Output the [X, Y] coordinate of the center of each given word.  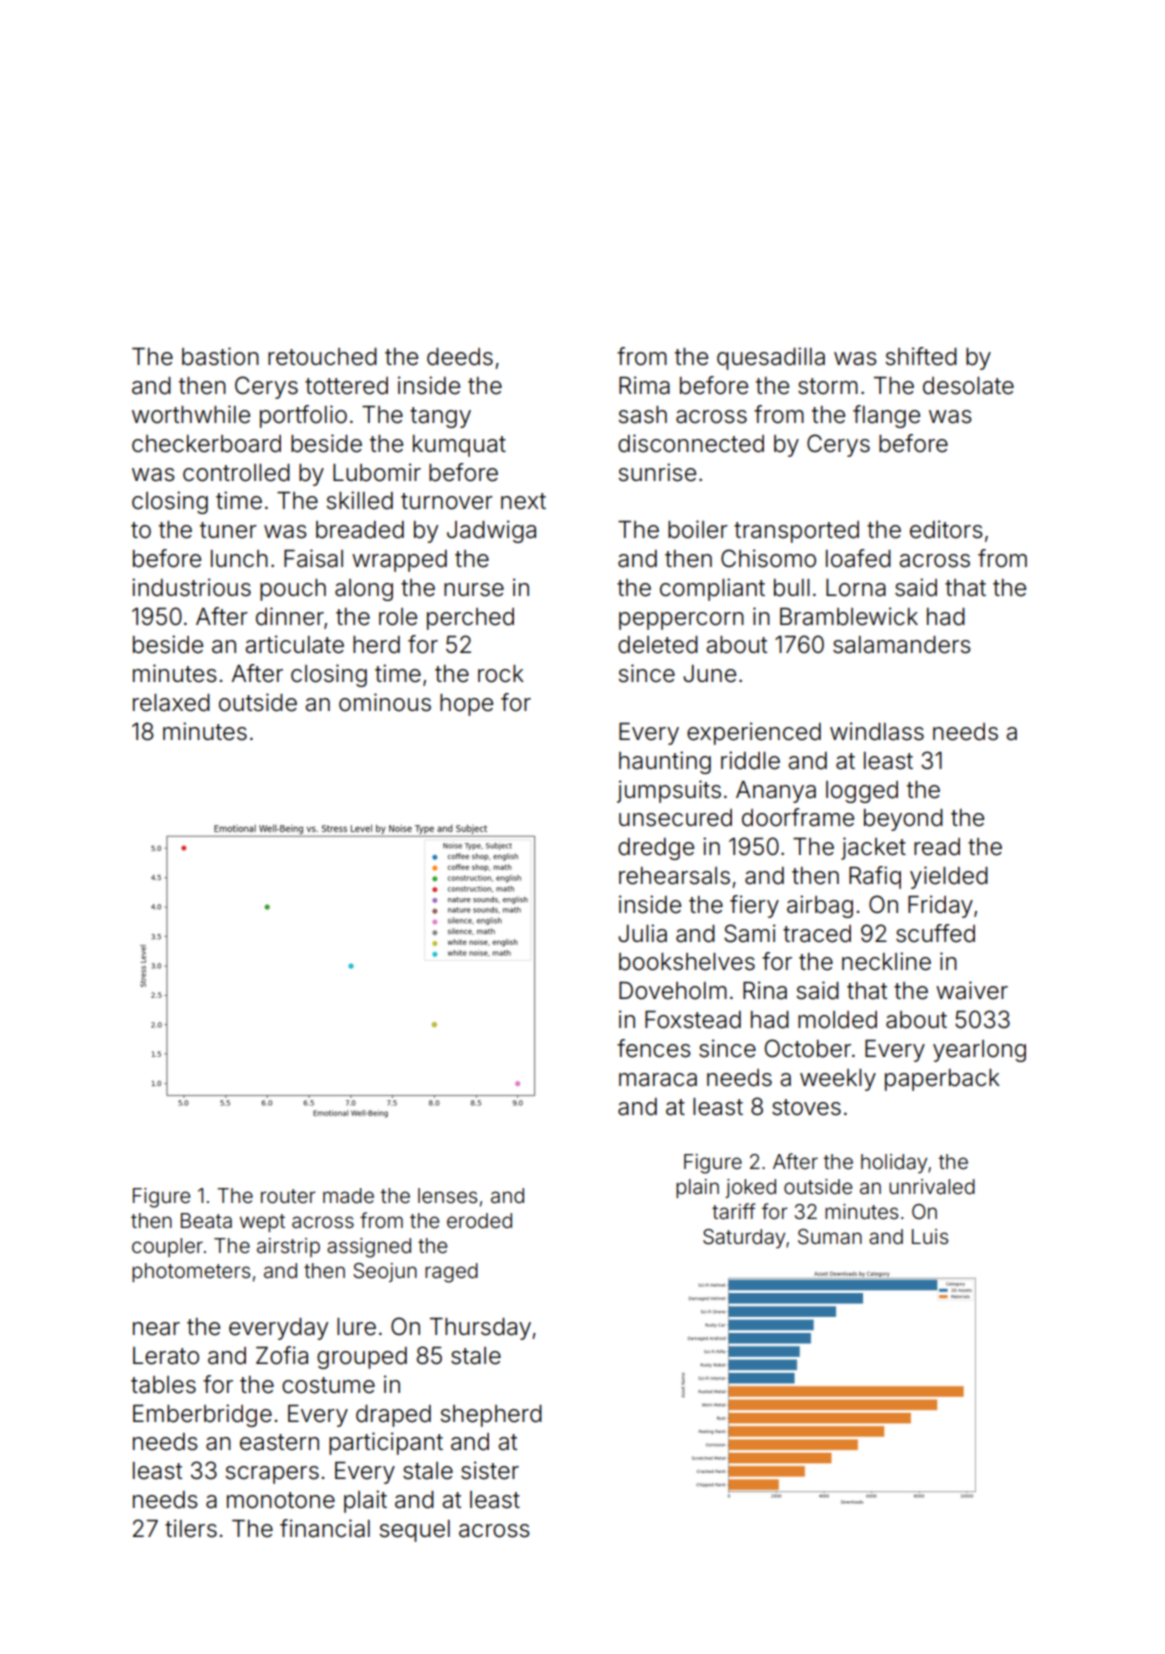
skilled [360, 500]
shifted [921, 356]
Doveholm [673, 990]
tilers [191, 1528]
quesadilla [771, 358]
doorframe [798, 817]
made [348, 1195]
